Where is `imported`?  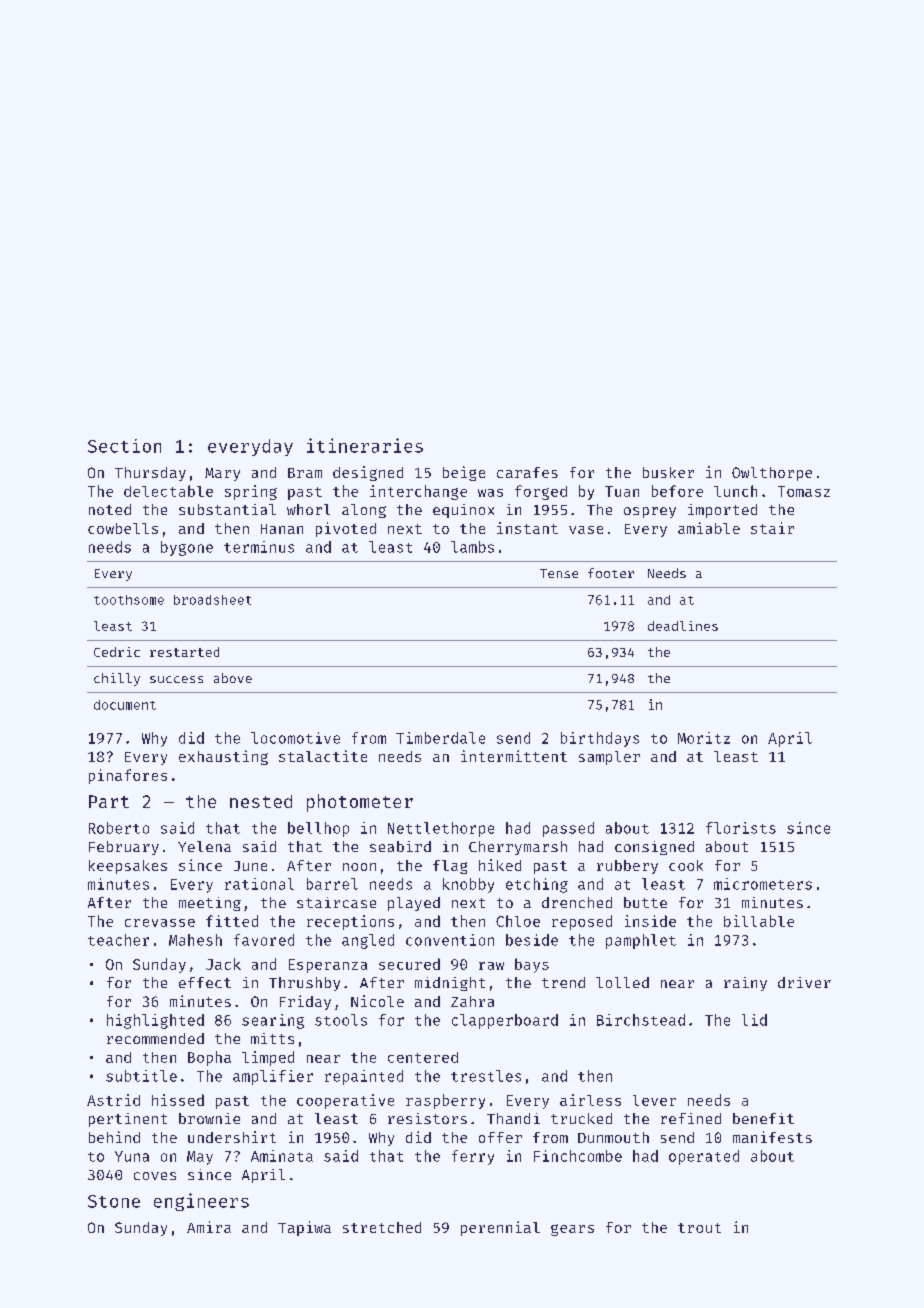
imported is located at coordinates (722, 511).
